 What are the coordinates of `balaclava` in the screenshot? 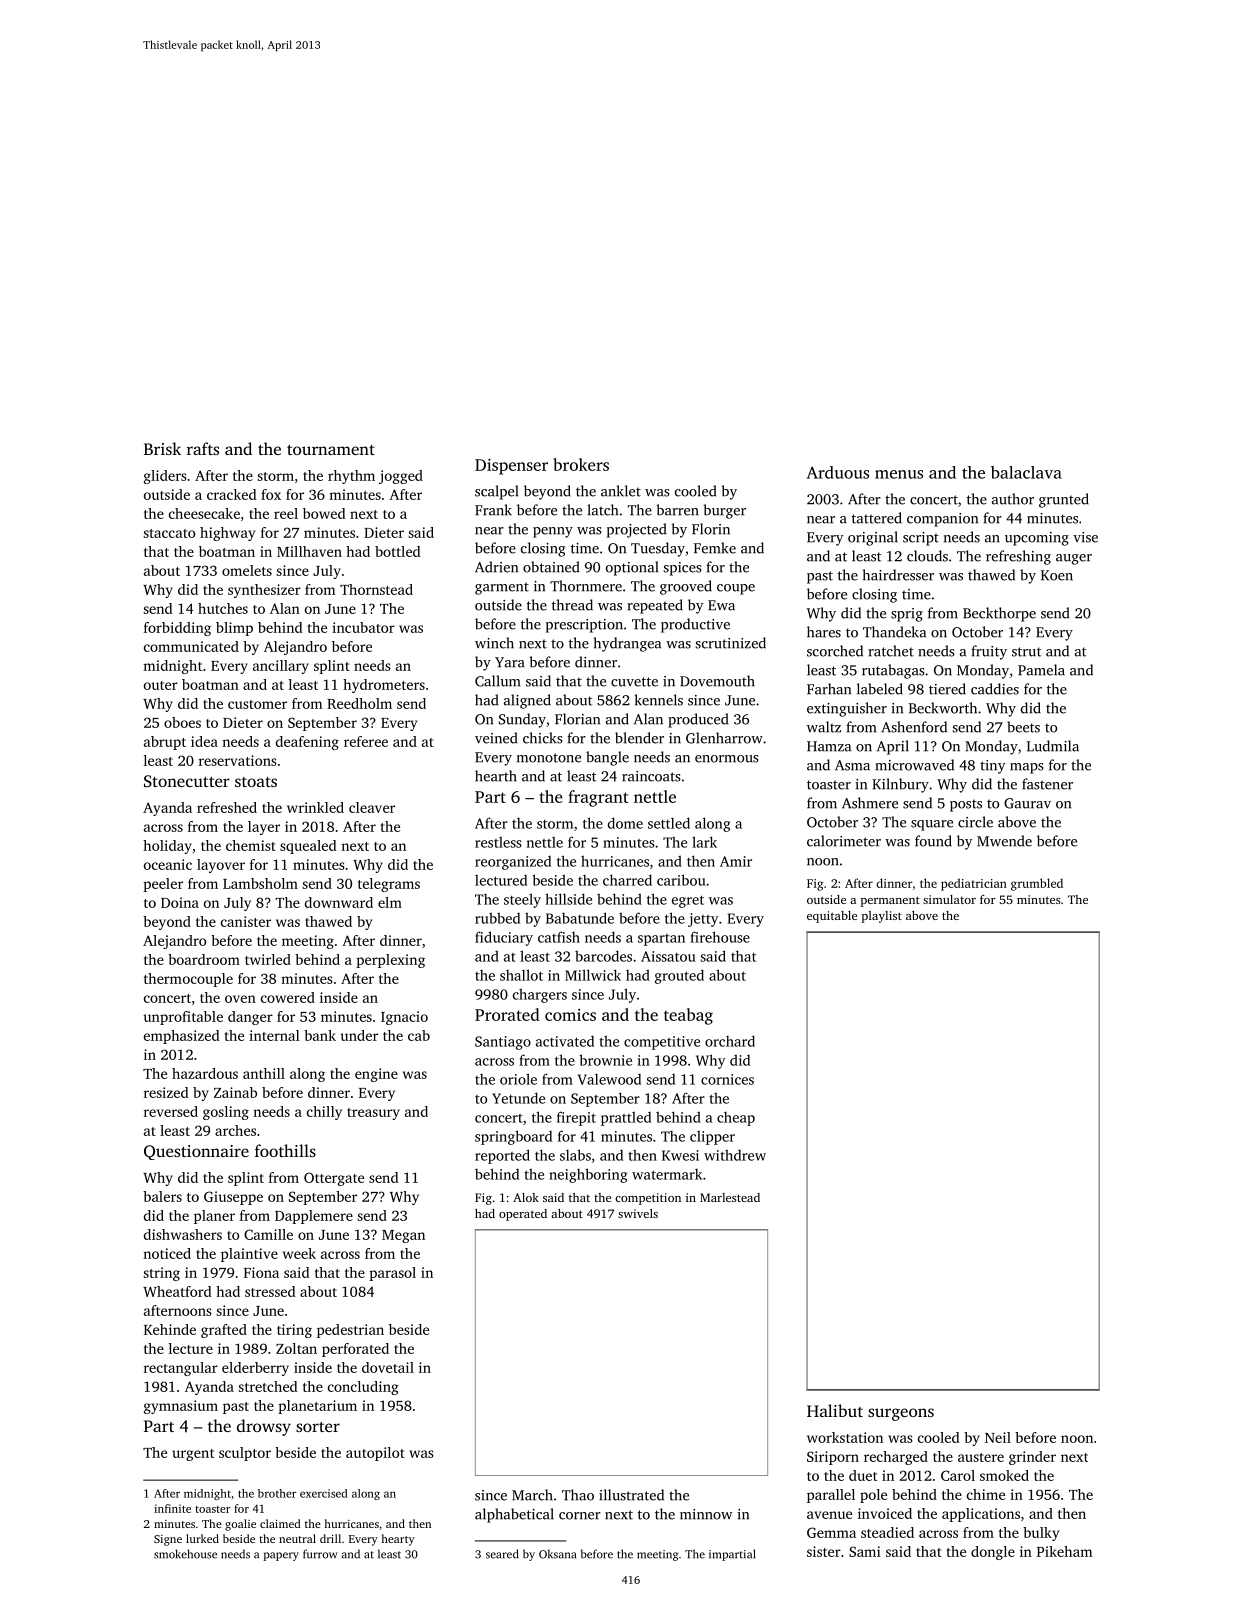 It's located at (1026, 472).
